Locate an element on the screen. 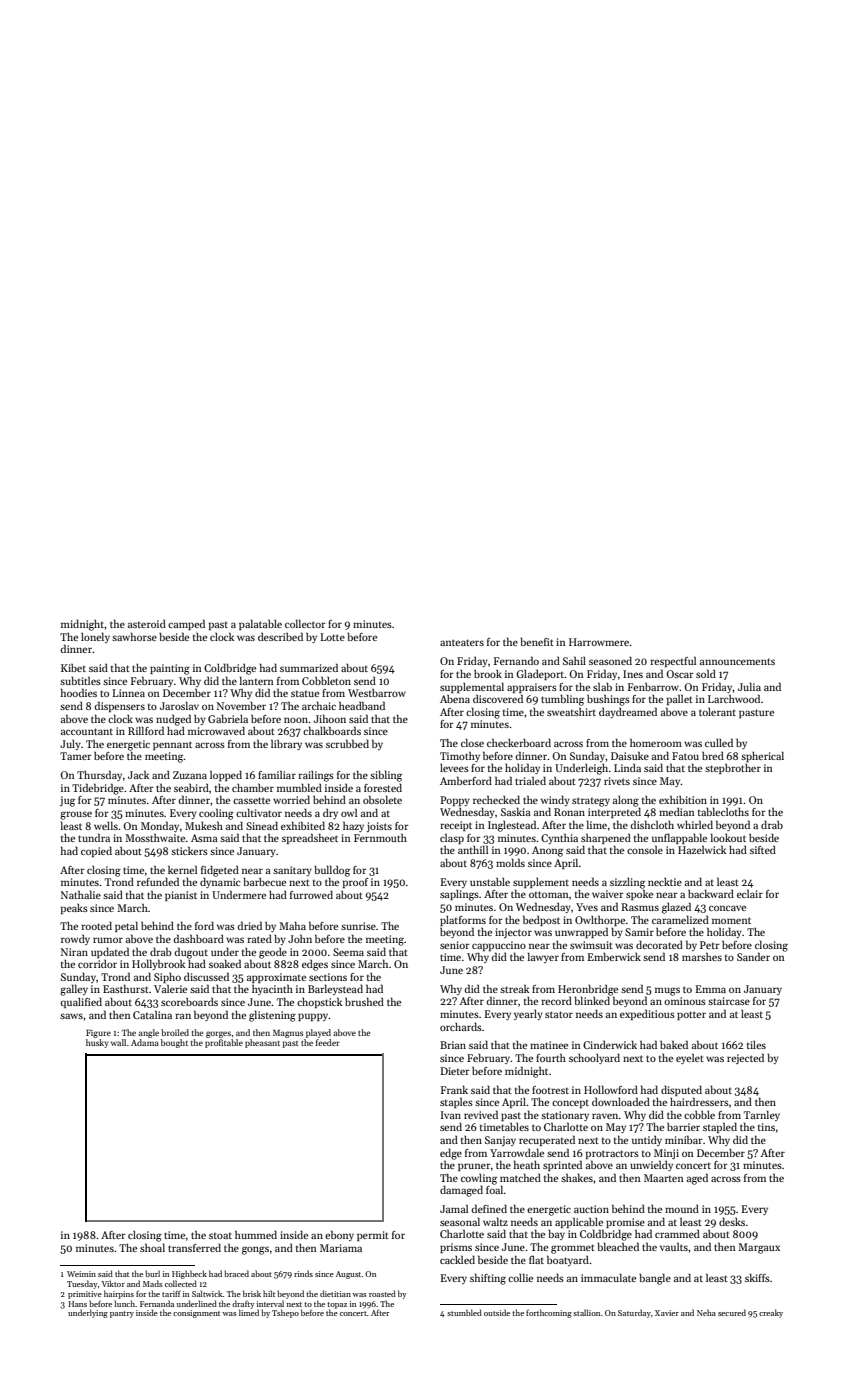  checkerboard is located at coordinates (519, 742).
